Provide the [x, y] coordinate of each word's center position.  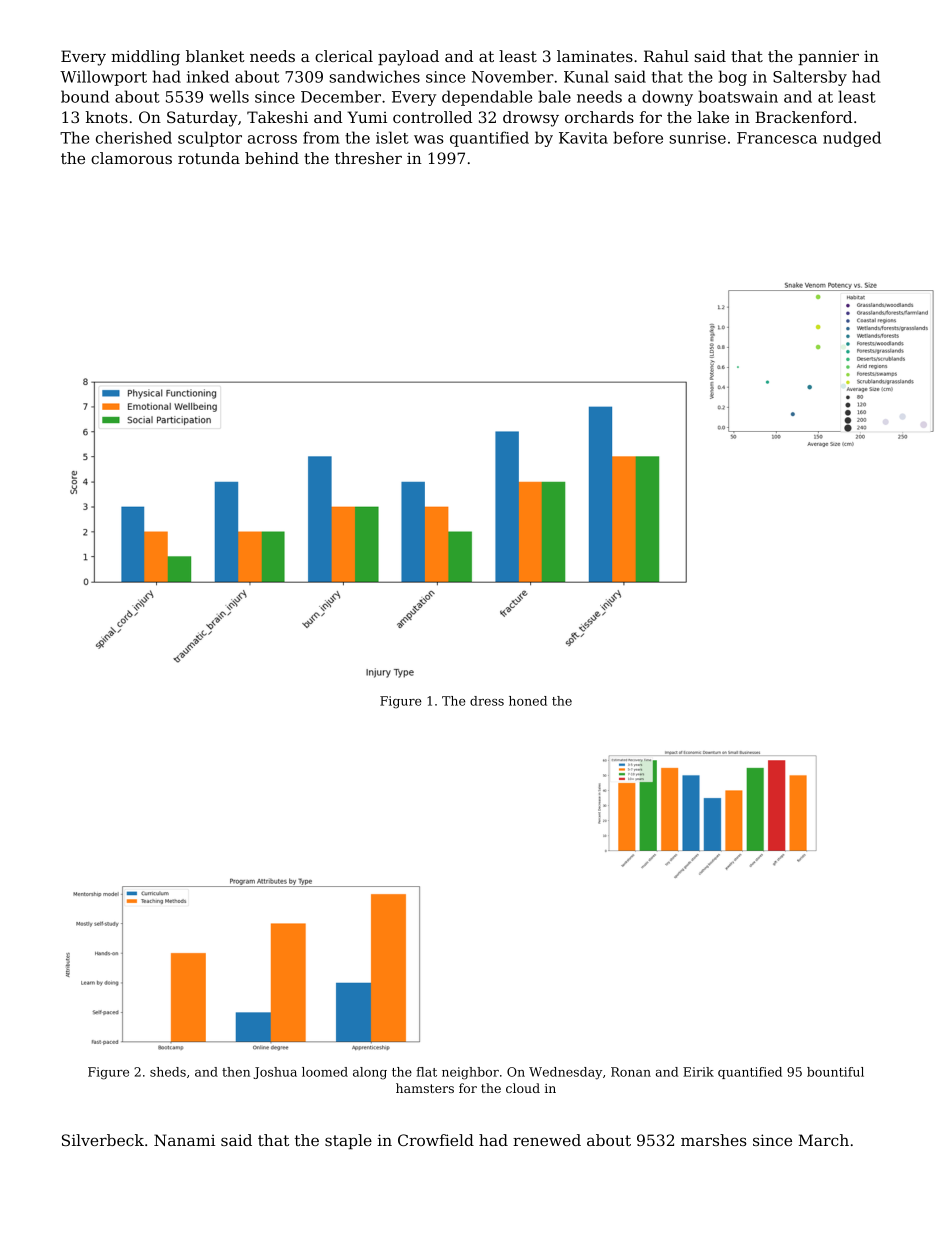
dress [487, 701]
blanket [215, 56]
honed [528, 701]
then [236, 1072]
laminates [595, 56]
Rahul [666, 56]
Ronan [631, 1072]
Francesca [777, 138]
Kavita [583, 138]
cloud [523, 1088]
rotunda [209, 158]
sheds [168, 1072]
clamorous [131, 158]
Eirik [698, 1072]
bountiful [835, 1072]
